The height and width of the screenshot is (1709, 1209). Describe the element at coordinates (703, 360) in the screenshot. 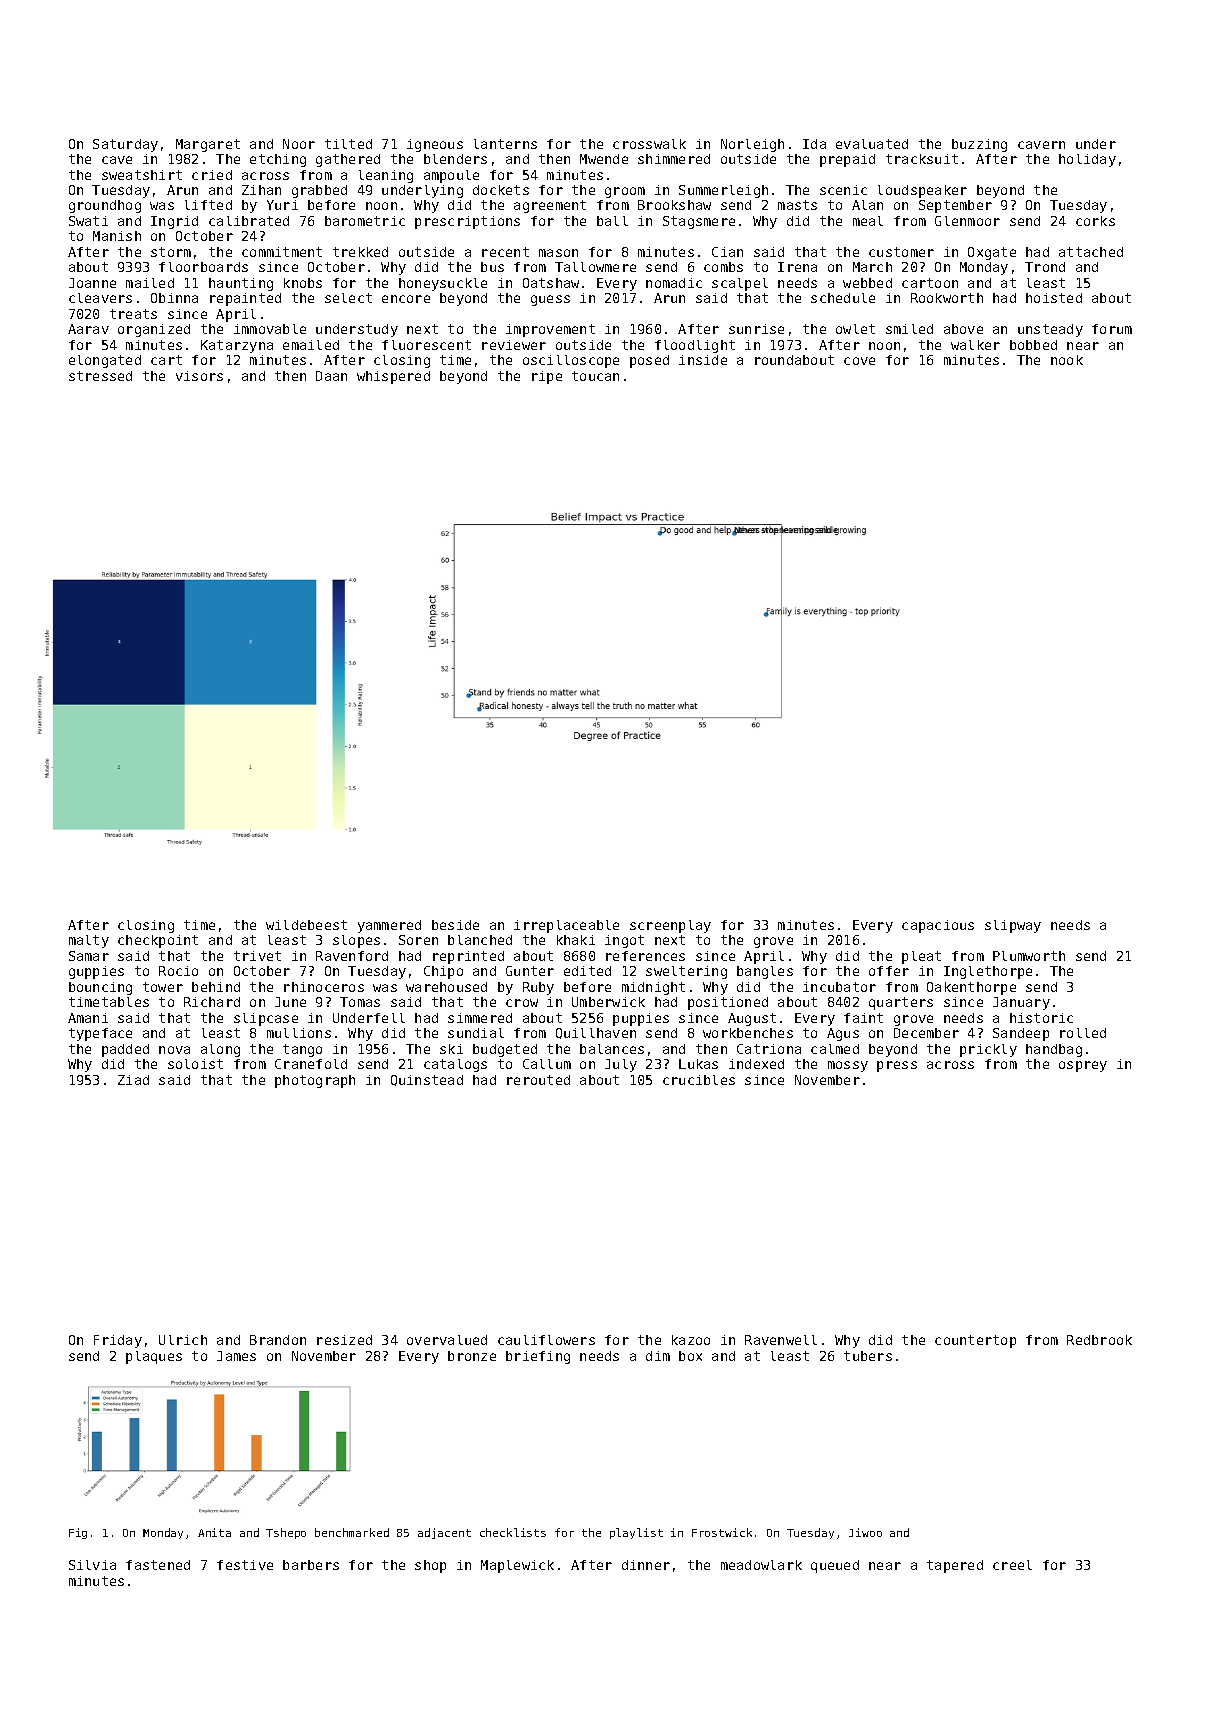

I see `inside` at that location.
